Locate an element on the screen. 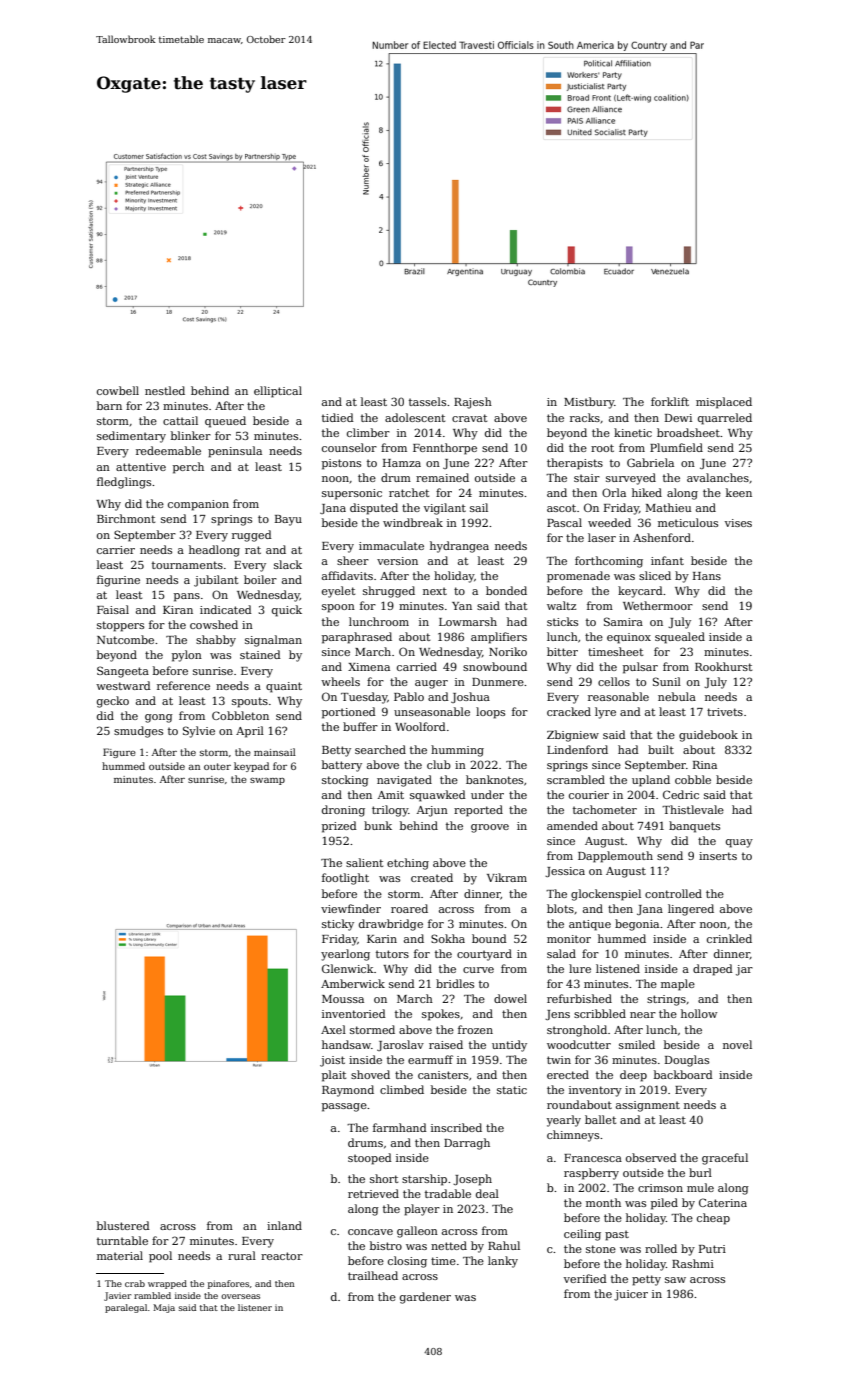 Image resolution: width=849 pixels, height=1400 pixels. listener is located at coordinates (255, 1307).
